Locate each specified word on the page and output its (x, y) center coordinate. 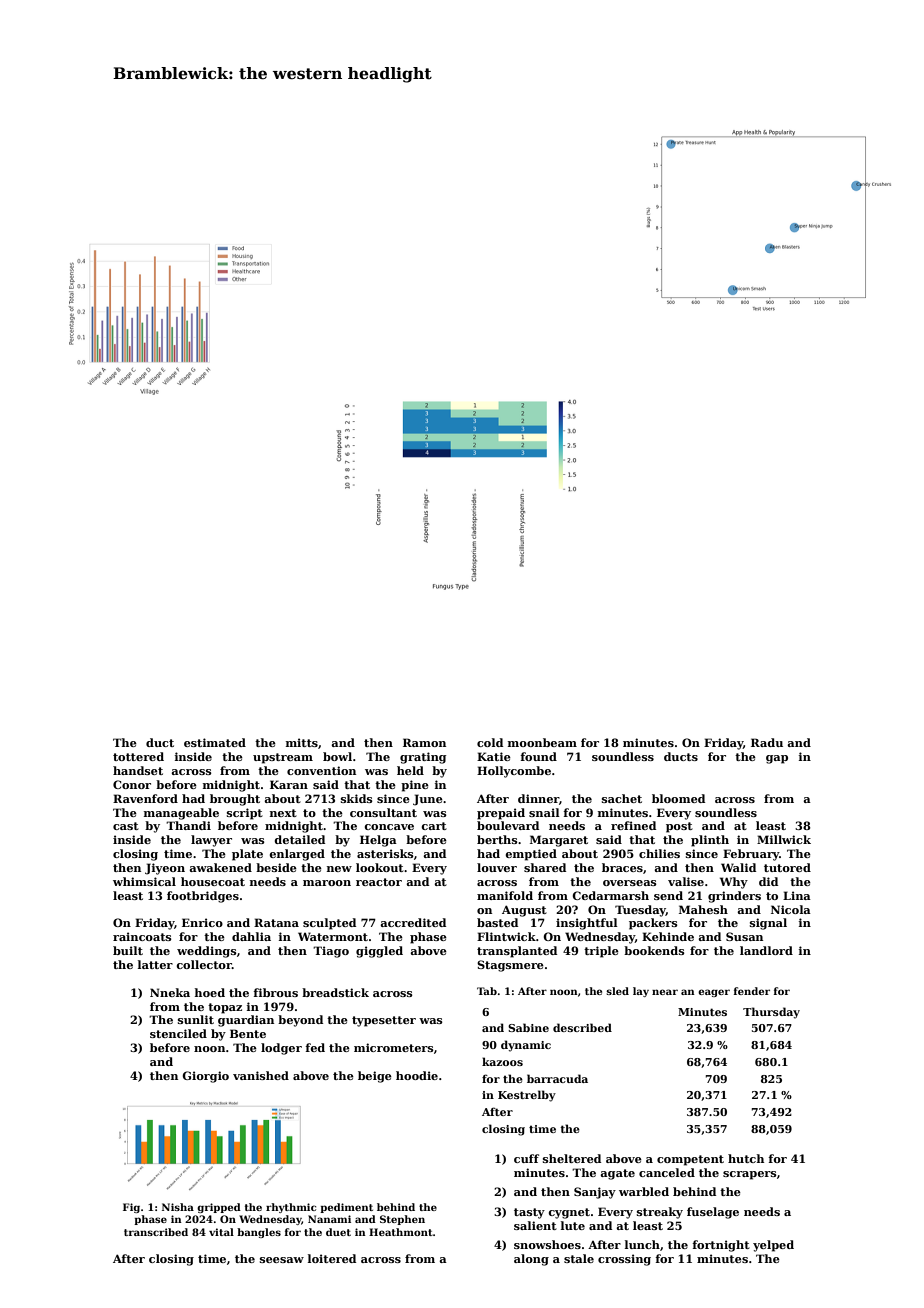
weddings (207, 952)
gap (777, 759)
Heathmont (401, 1232)
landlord (766, 950)
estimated (215, 742)
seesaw (282, 1260)
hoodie (417, 1075)
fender (752, 991)
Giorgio (205, 1077)
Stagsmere (510, 966)
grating (423, 758)
